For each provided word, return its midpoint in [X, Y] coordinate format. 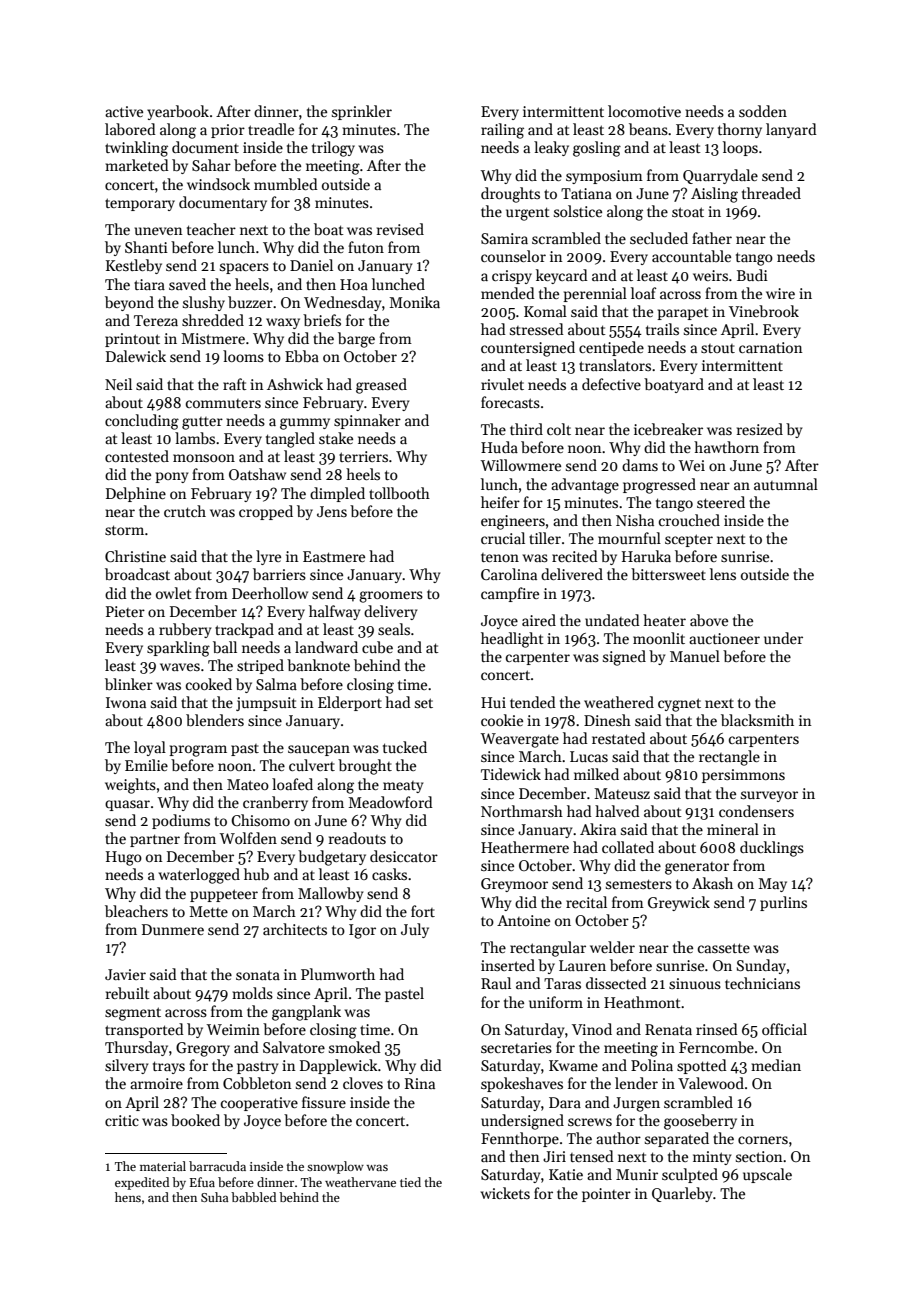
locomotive [644, 111]
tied [410, 1182]
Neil [118, 384]
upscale [767, 1175]
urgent [528, 214]
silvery [126, 1066]
